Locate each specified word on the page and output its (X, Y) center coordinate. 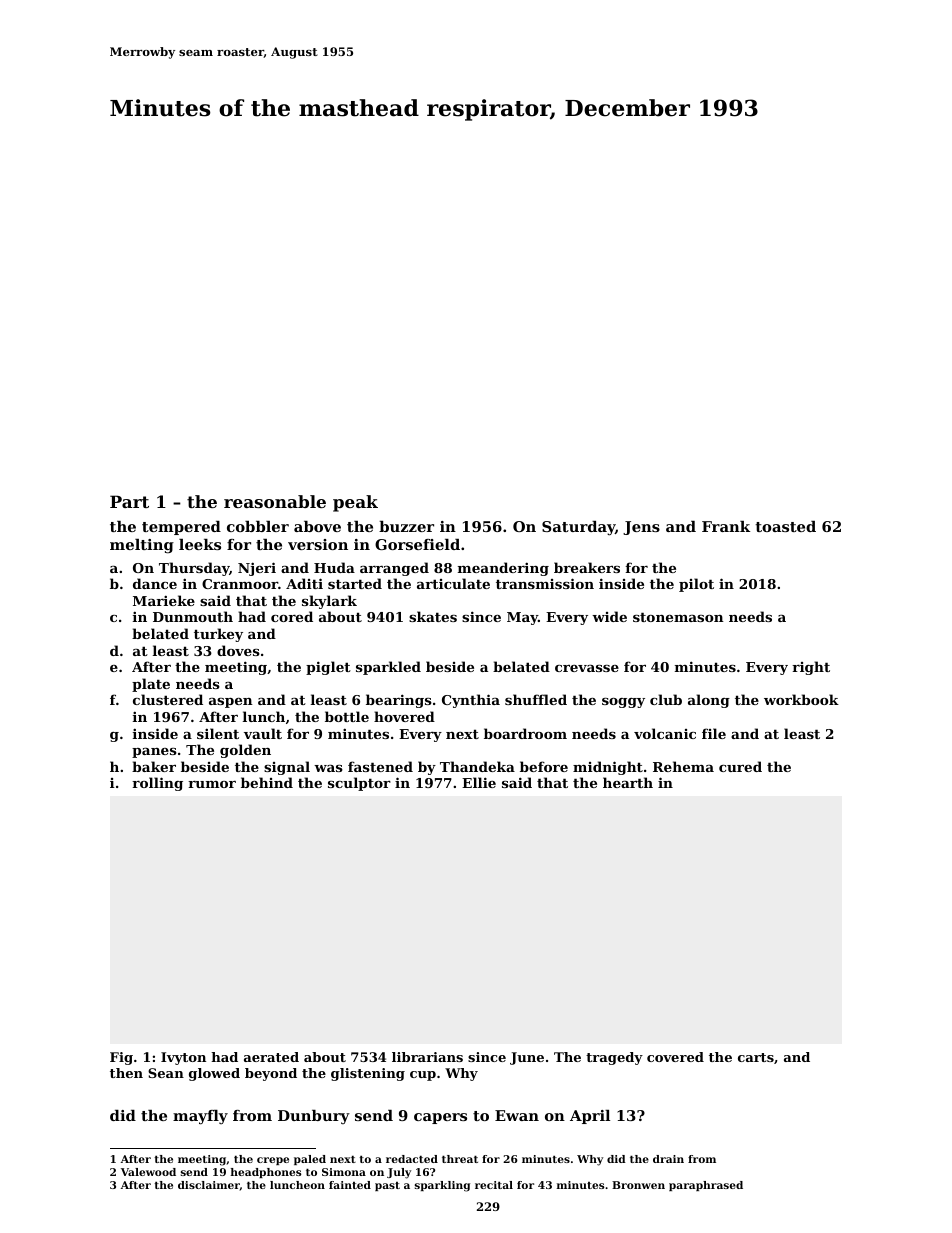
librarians (427, 1057)
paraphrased (706, 1186)
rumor (212, 784)
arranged (394, 569)
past (387, 1186)
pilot (696, 585)
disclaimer (209, 1186)
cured (740, 766)
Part (129, 501)
